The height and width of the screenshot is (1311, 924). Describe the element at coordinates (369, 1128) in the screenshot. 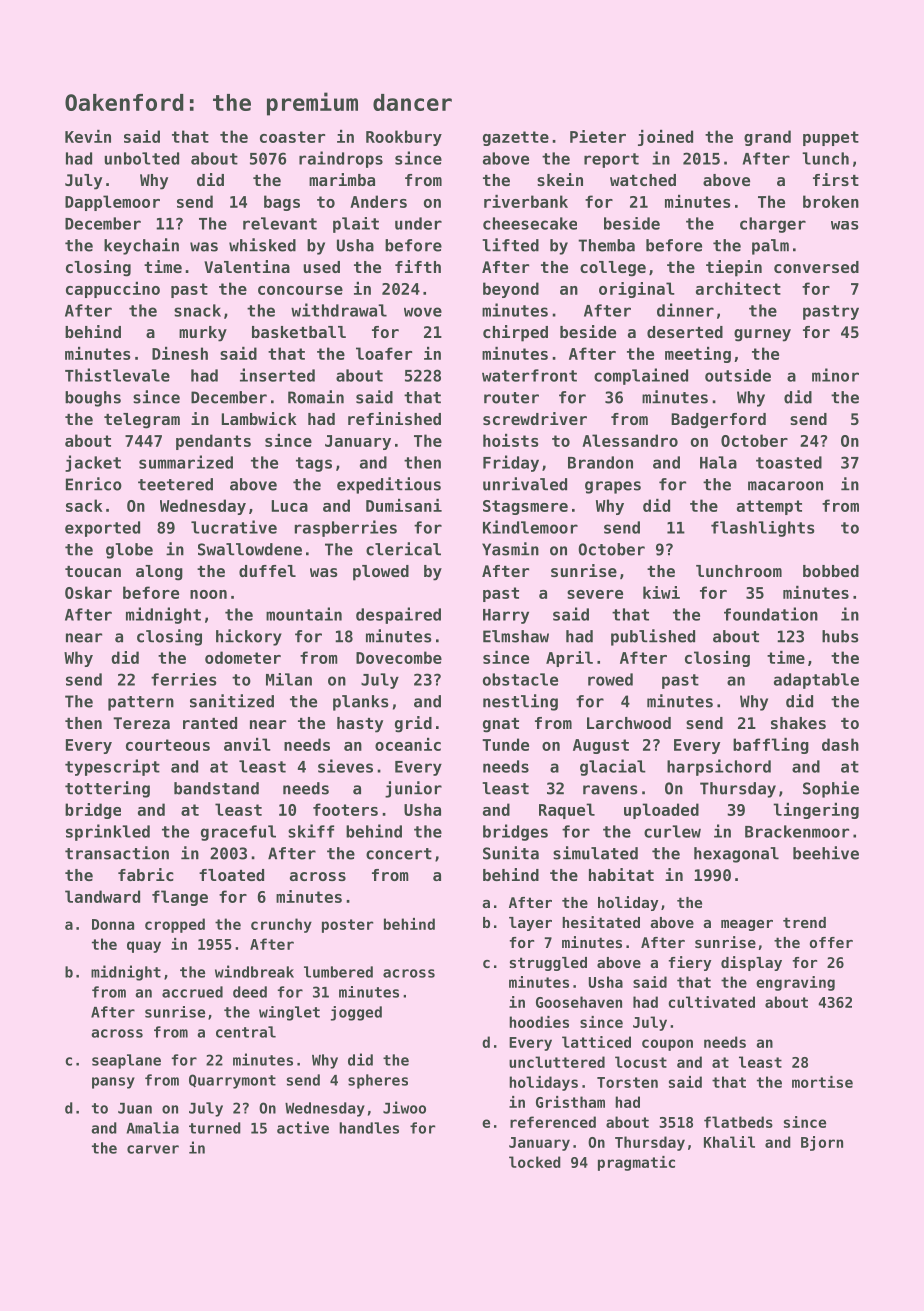

I see `handles` at that location.
